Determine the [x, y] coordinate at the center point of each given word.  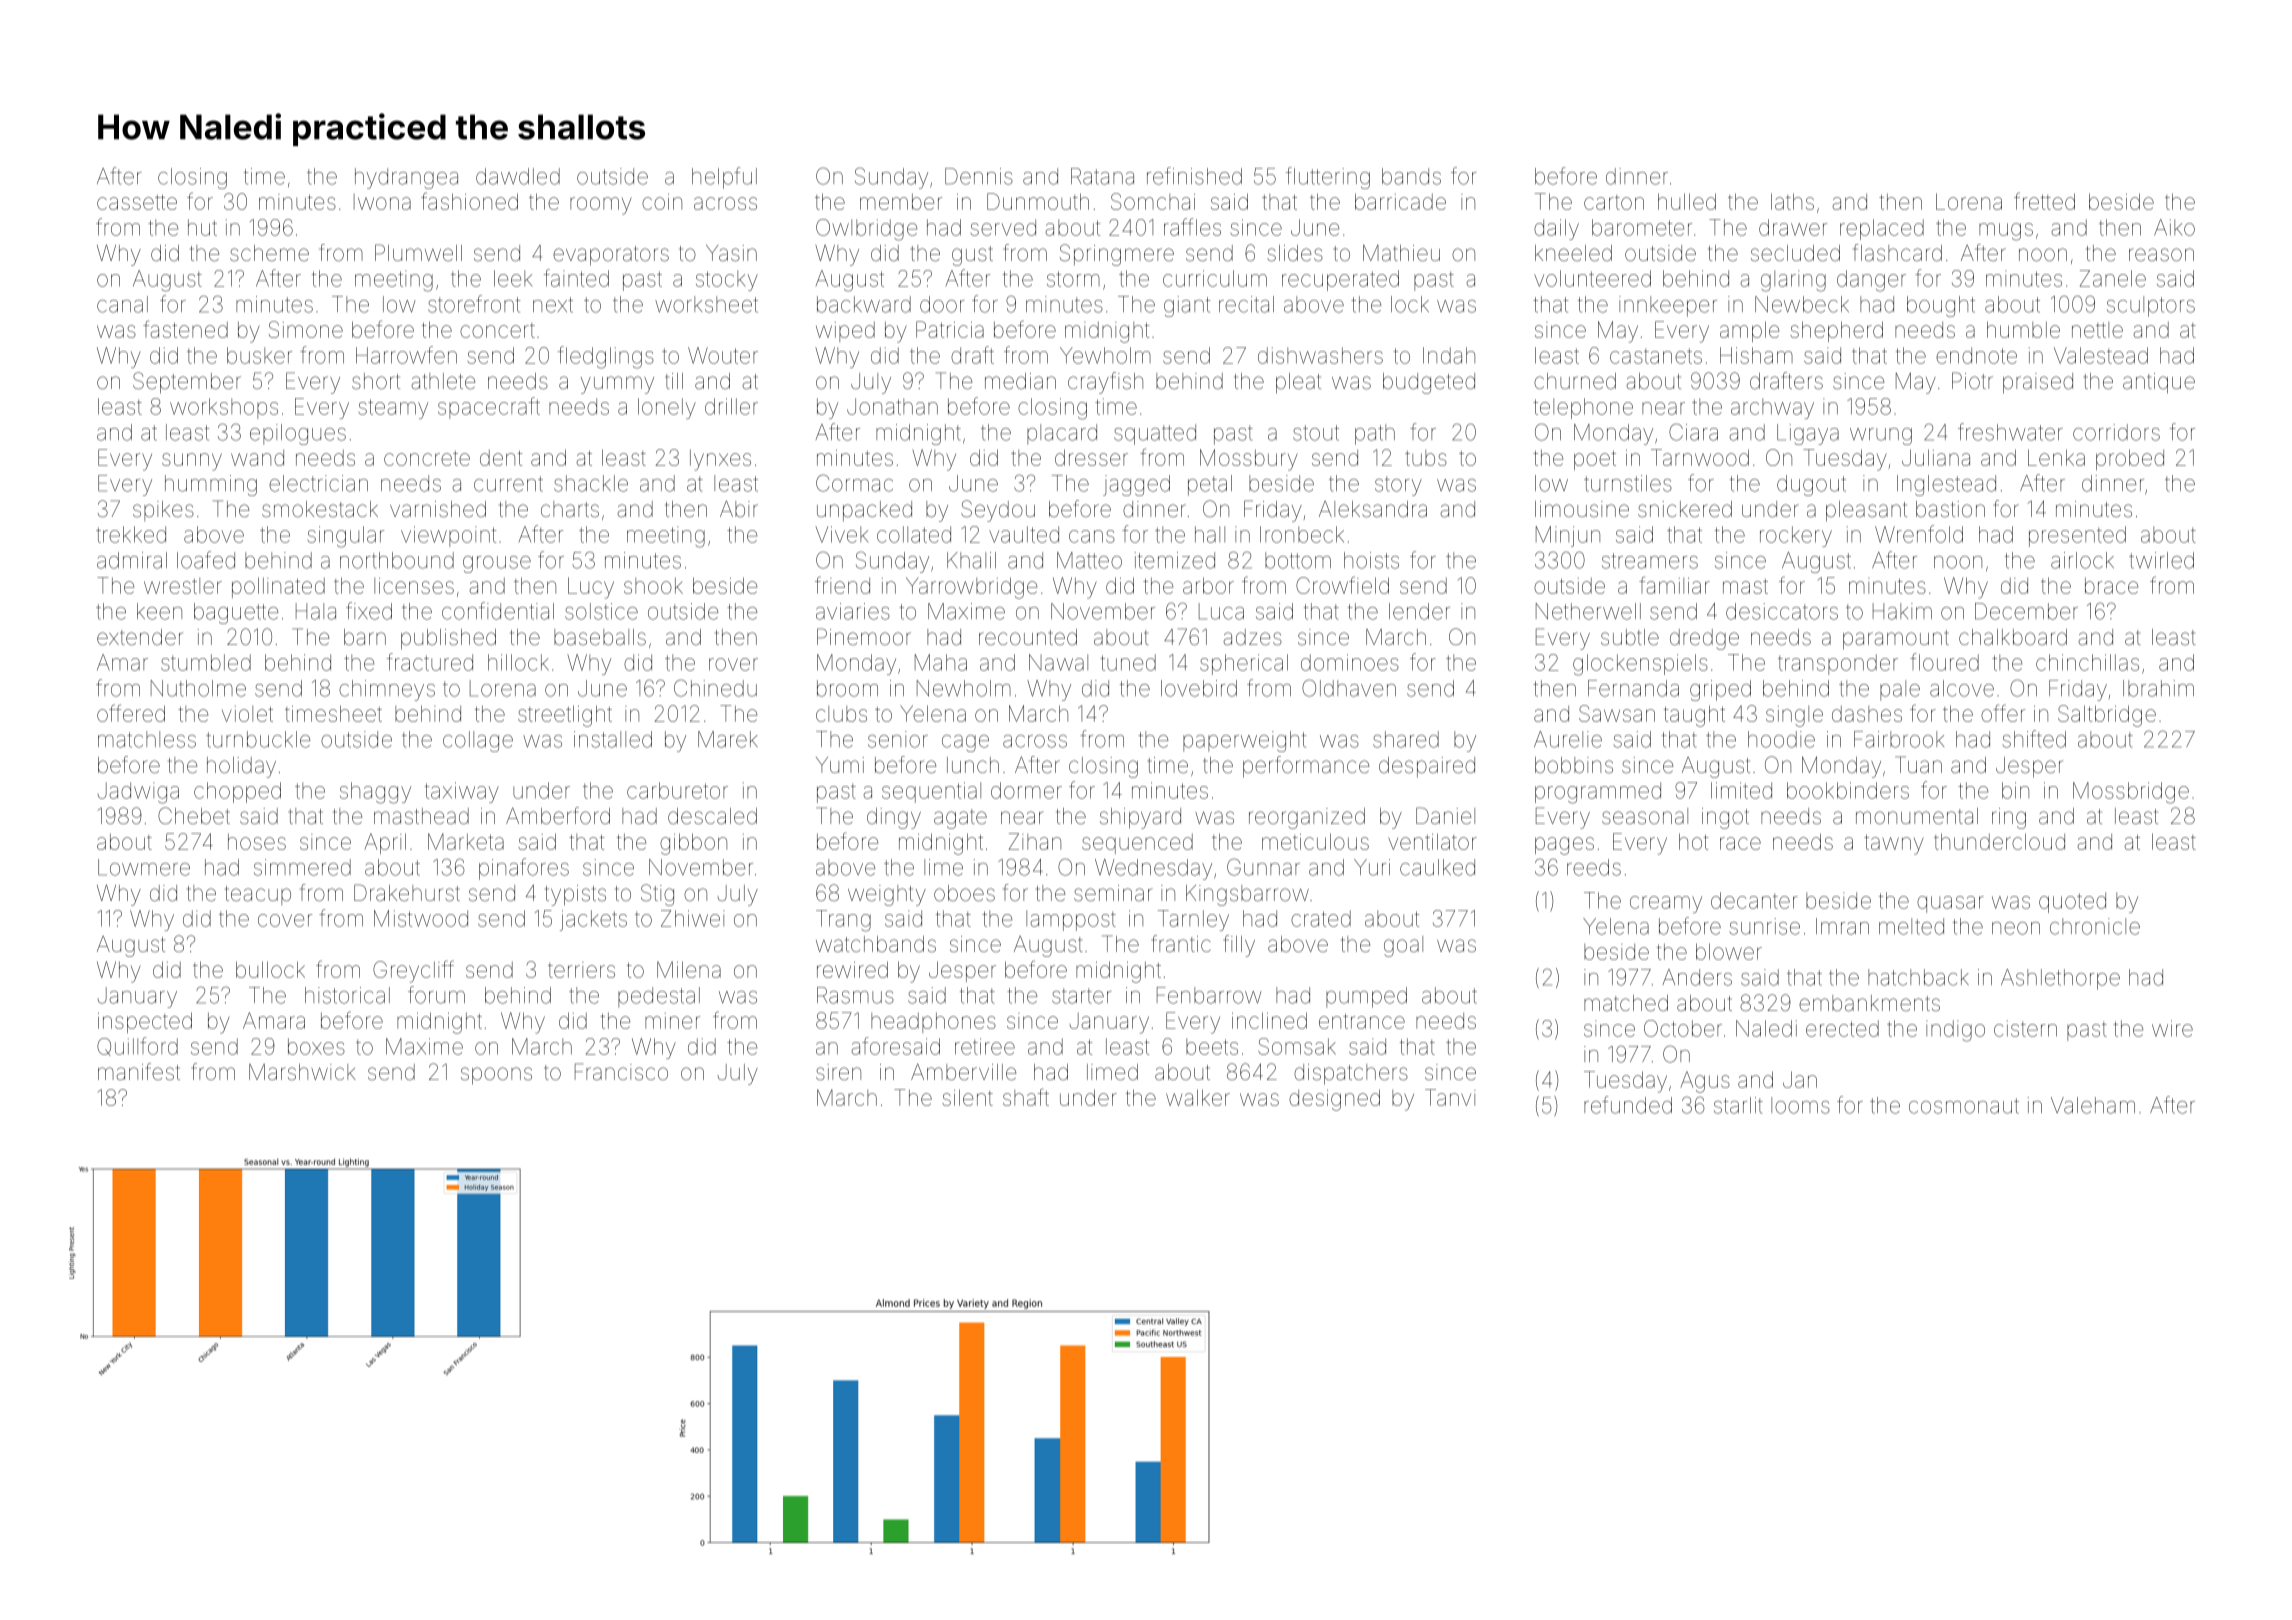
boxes [316, 1046]
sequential [931, 792]
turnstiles [1628, 483]
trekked [131, 534]
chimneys [387, 690]
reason [2161, 255]
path [1375, 434]
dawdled [518, 176]
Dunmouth [1038, 201]
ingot [1725, 818]
